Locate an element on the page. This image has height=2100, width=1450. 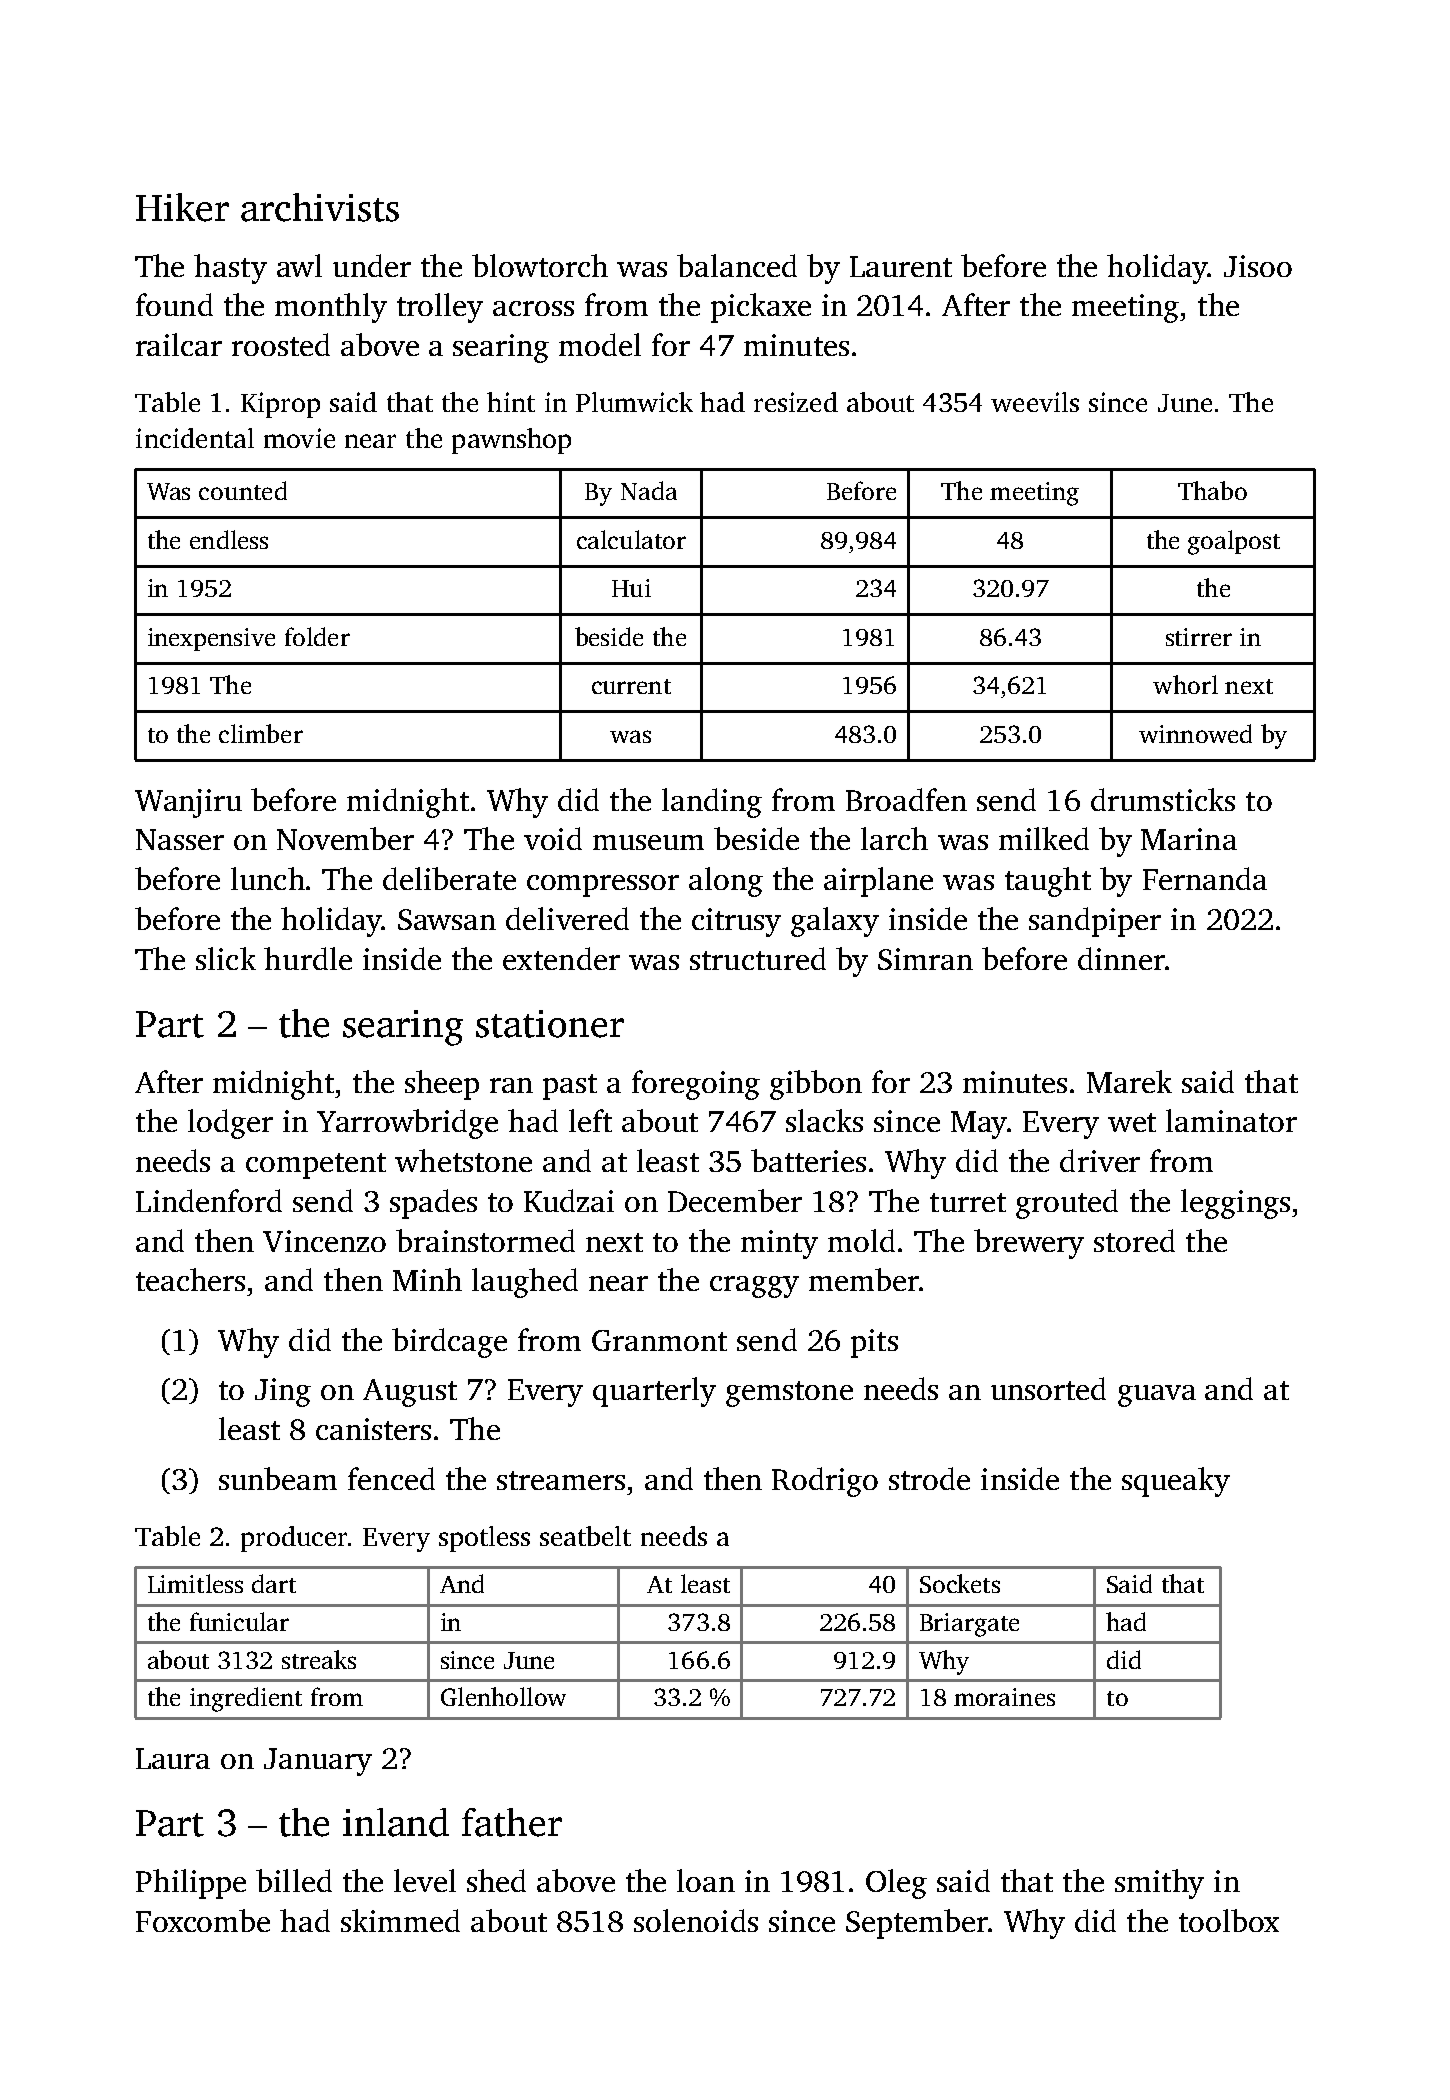
Laurent is located at coordinates (901, 266).
